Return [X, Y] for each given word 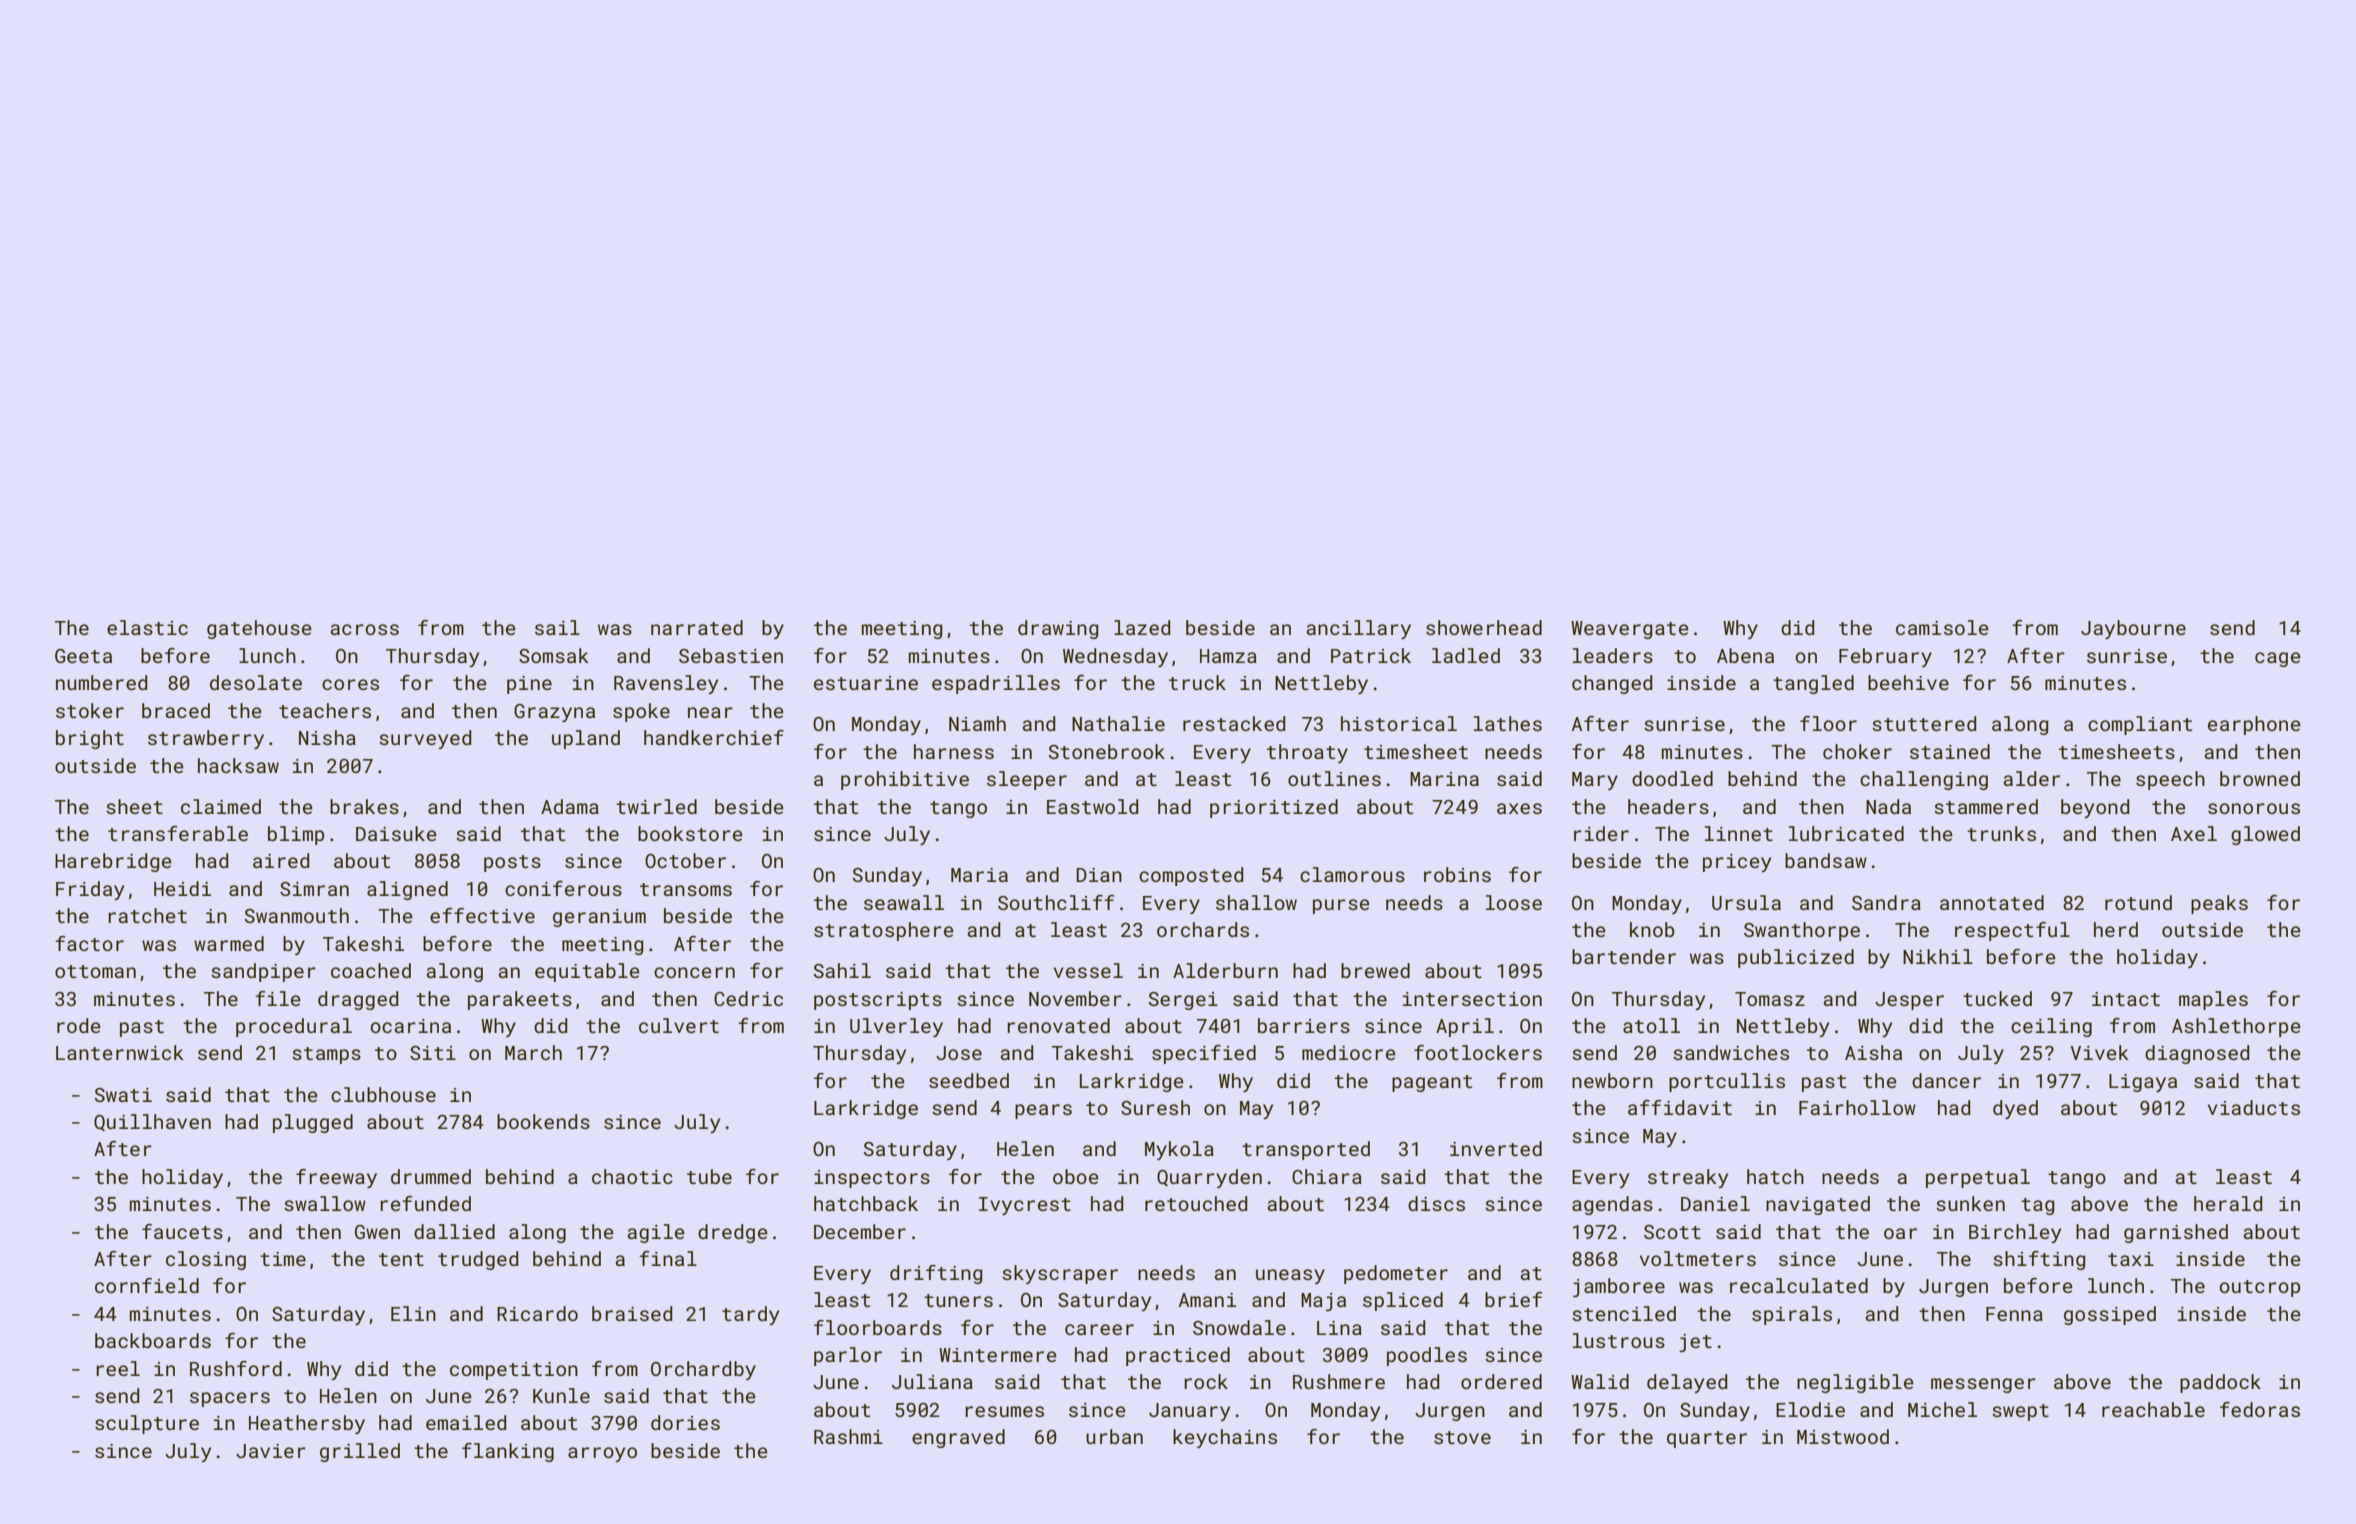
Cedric [748, 998]
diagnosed [2197, 1054]
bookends [543, 1121]
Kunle [561, 1395]
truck [1197, 682]
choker [1857, 751]
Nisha [327, 737]
